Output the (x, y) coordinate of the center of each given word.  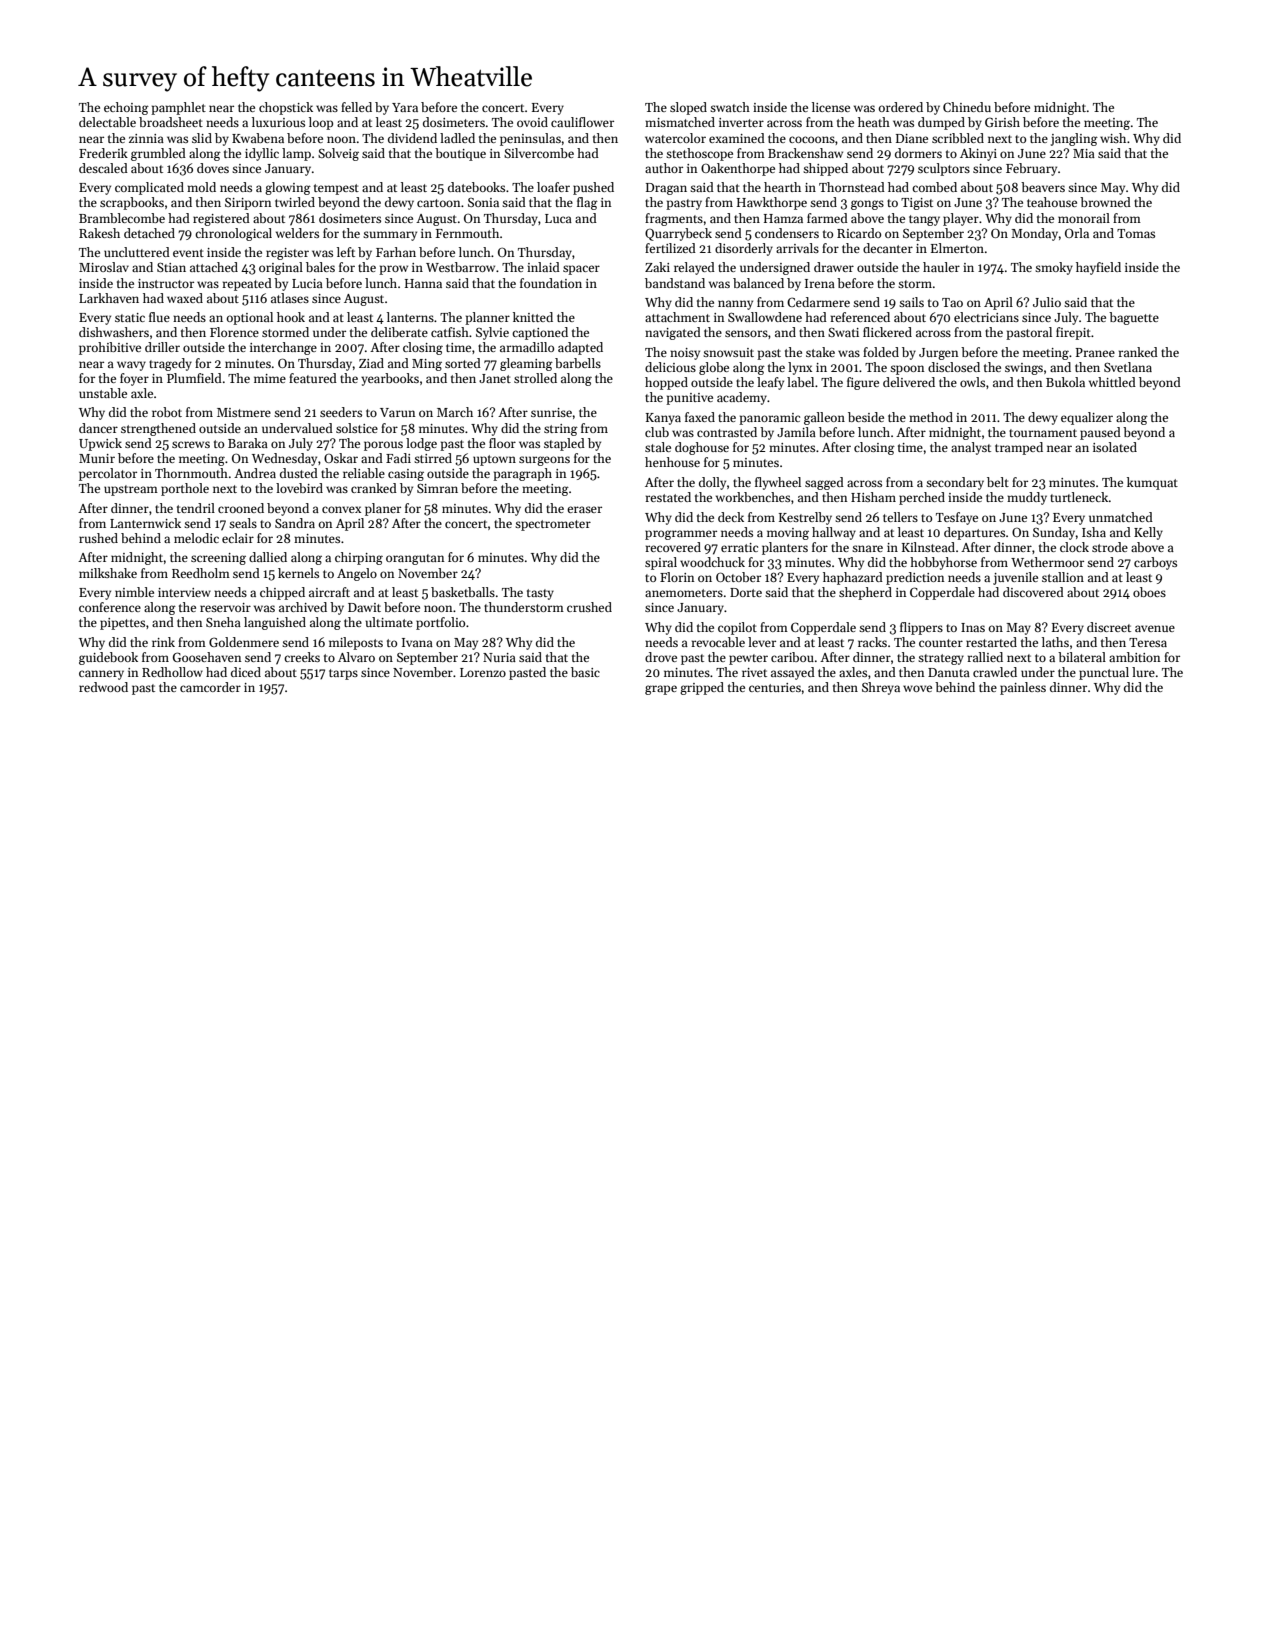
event (188, 253)
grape (661, 690)
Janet (495, 378)
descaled (103, 168)
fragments (674, 219)
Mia (1084, 153)
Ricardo (859, 233)
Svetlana (1128, 367)
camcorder (210, 687)
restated (668, 497)
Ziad (371, 363)
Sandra (295, 523)
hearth (782, 187)
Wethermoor (1047, 562)
